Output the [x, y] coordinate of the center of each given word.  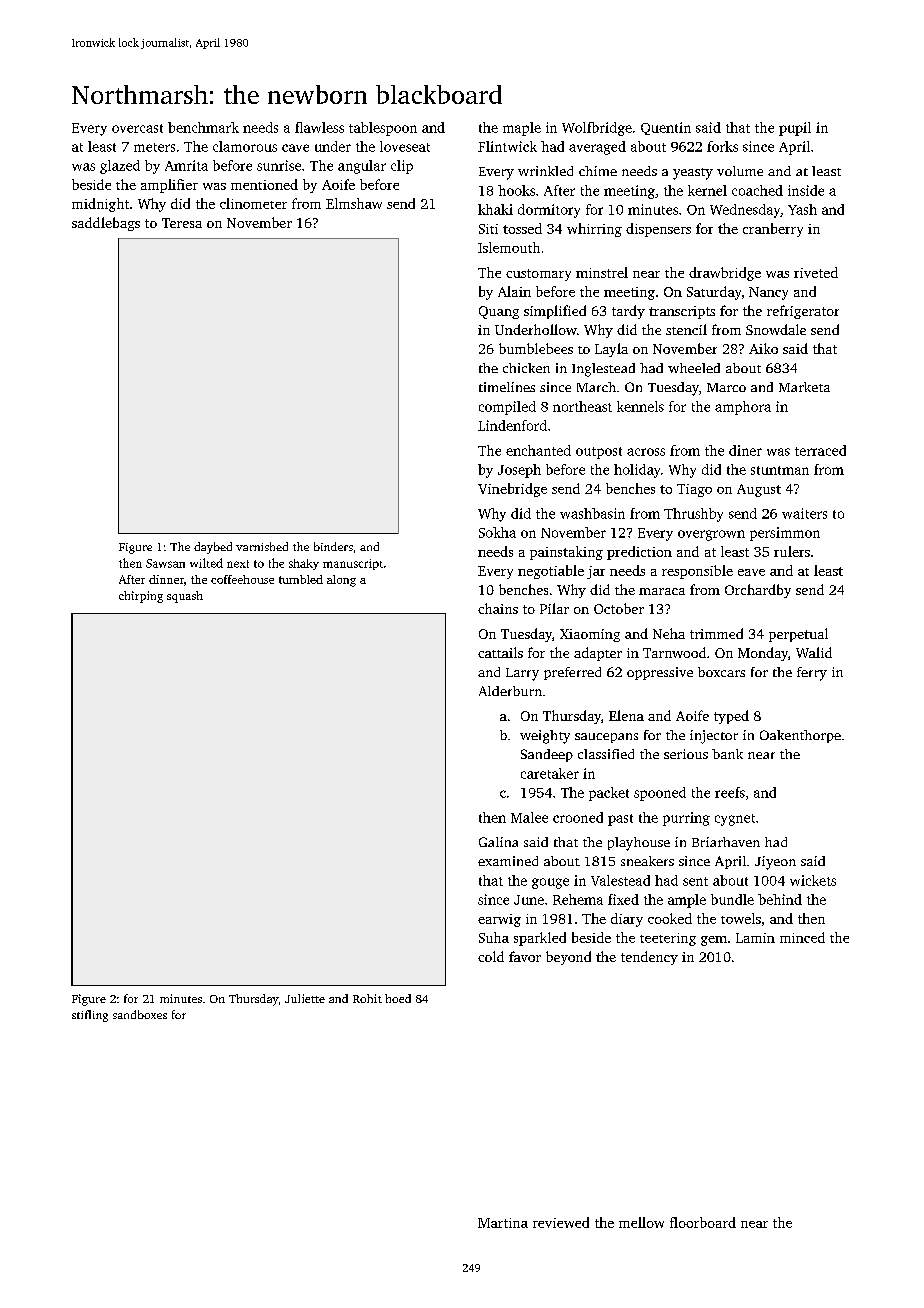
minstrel [602, 272]
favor [525, 956]
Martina [503, 1223]
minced [802, 937]
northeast [582, 406]
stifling [90, 1016]
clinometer [253, 203]
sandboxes [140, 1014]
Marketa [804, 387]
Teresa [182, 223]
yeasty [693, 174]
